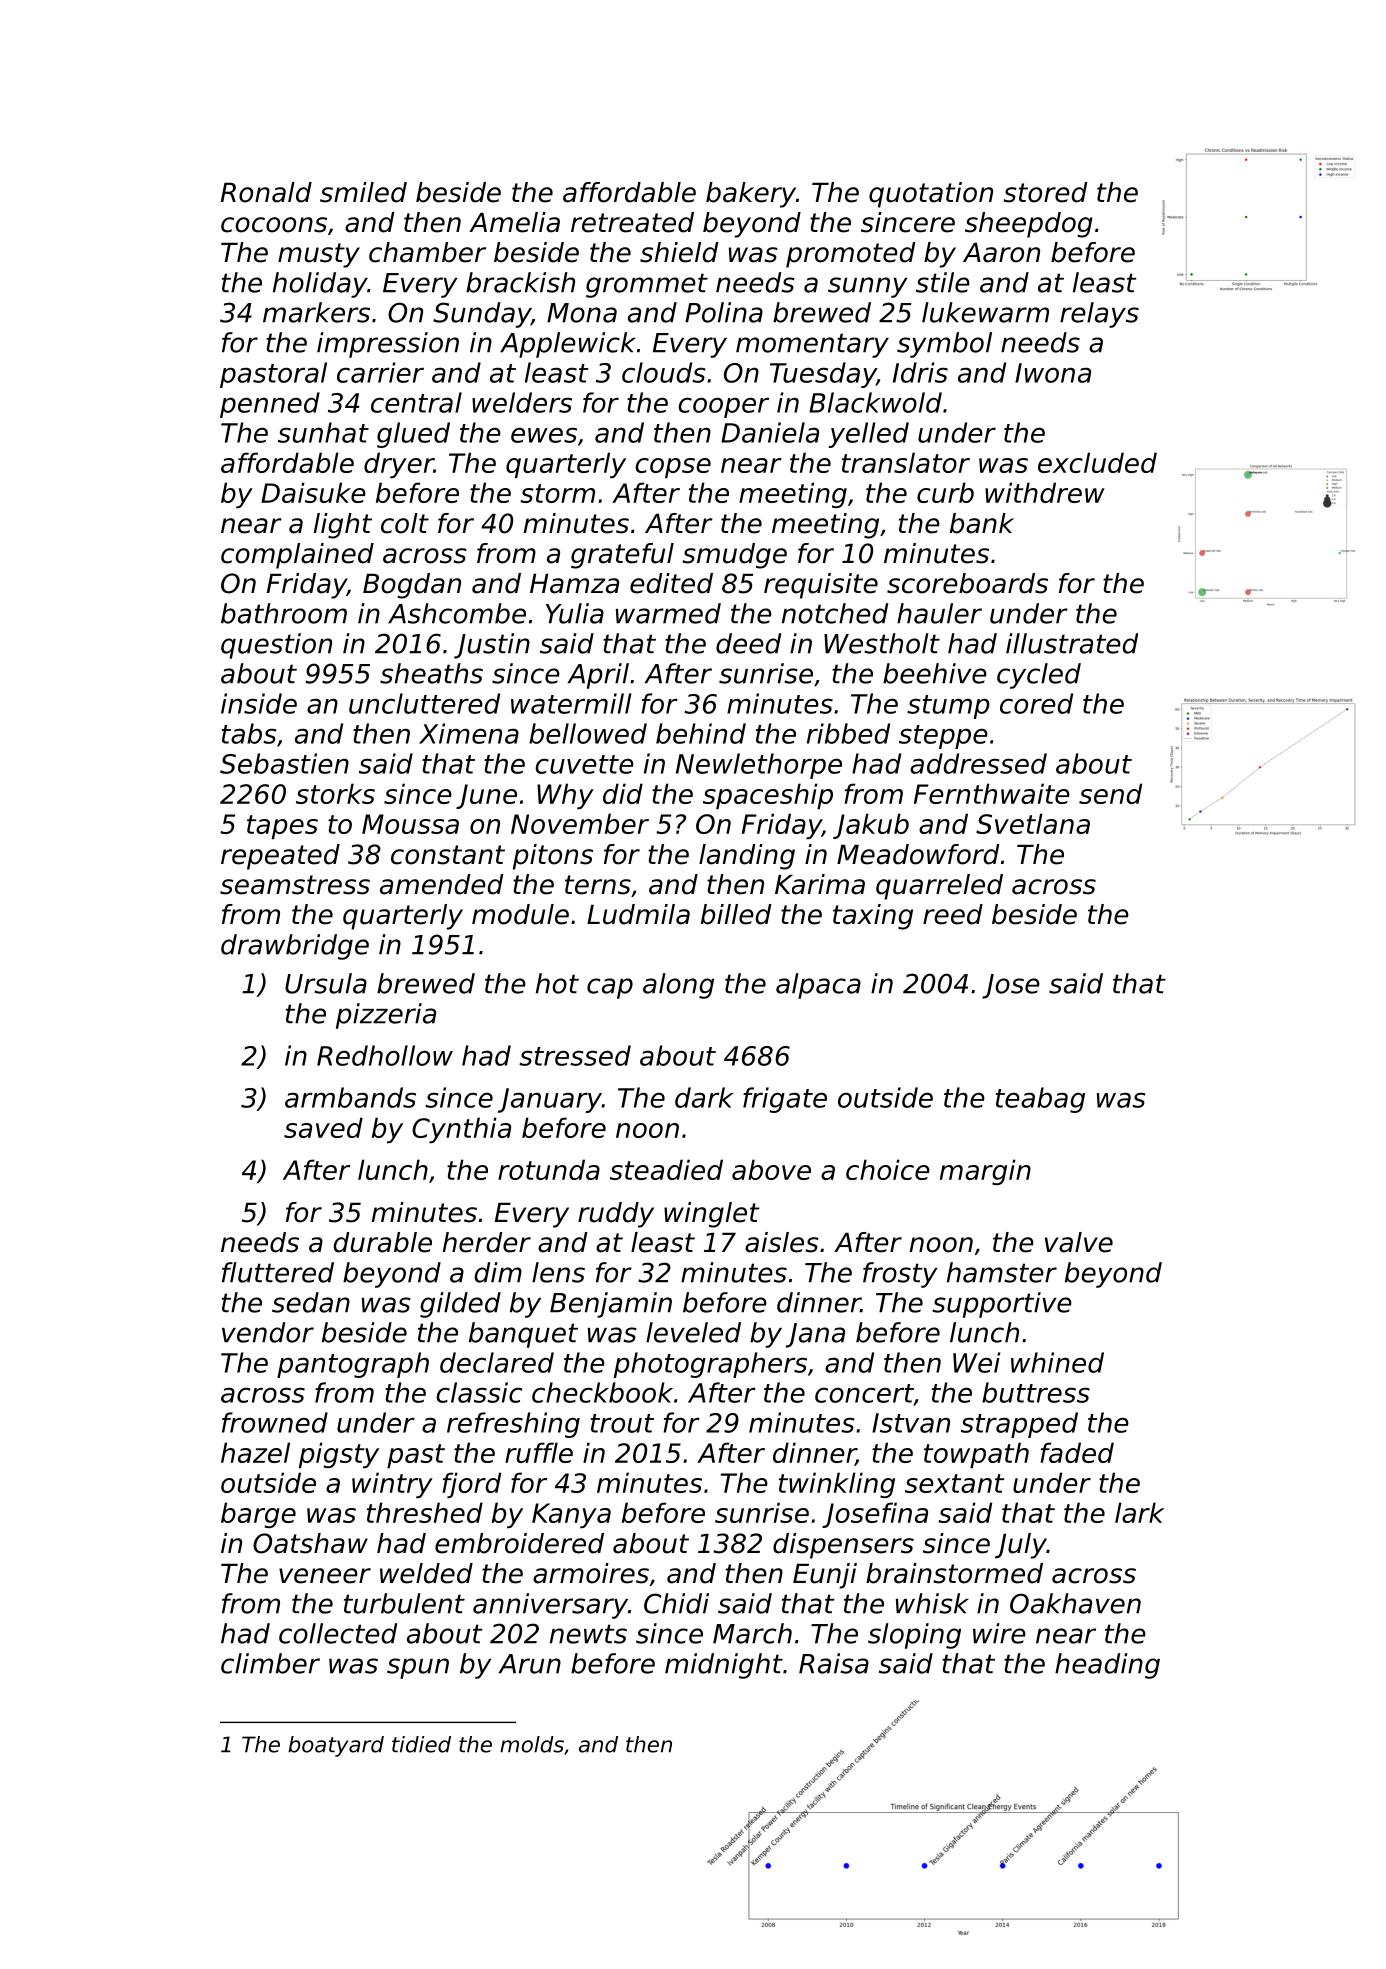 Image resolution: width=1386 pixels, height=1969 pixels. What do you see at coordinates (622, 1423) in the screenshot?
I see `trout` at bounding box center [622, 1423].
